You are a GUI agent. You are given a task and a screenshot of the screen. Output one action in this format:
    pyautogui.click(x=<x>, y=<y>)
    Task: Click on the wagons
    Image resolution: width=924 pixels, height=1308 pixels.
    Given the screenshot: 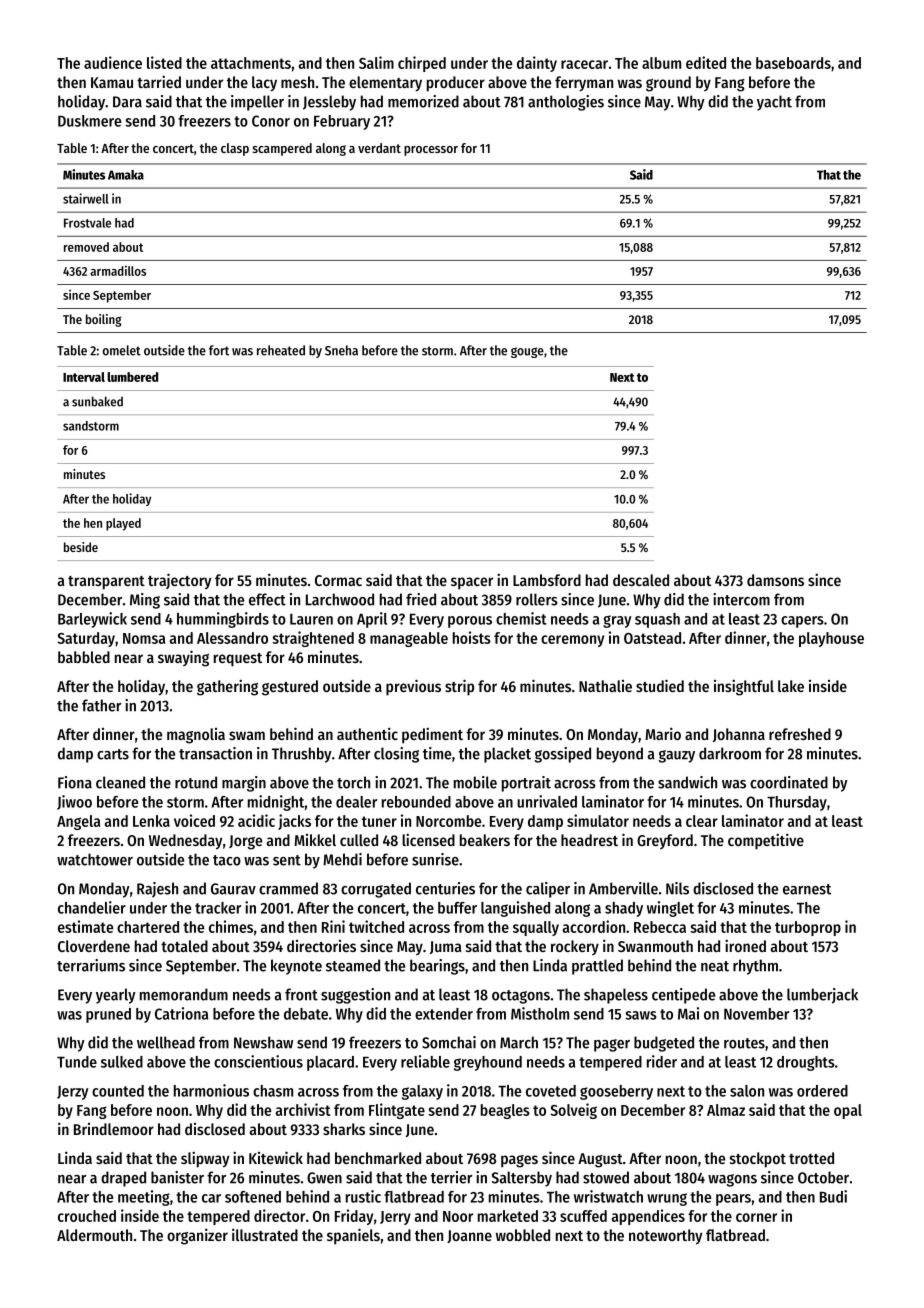 What is the action you would take?
    pyautogui.click(x=732, y=1180)
